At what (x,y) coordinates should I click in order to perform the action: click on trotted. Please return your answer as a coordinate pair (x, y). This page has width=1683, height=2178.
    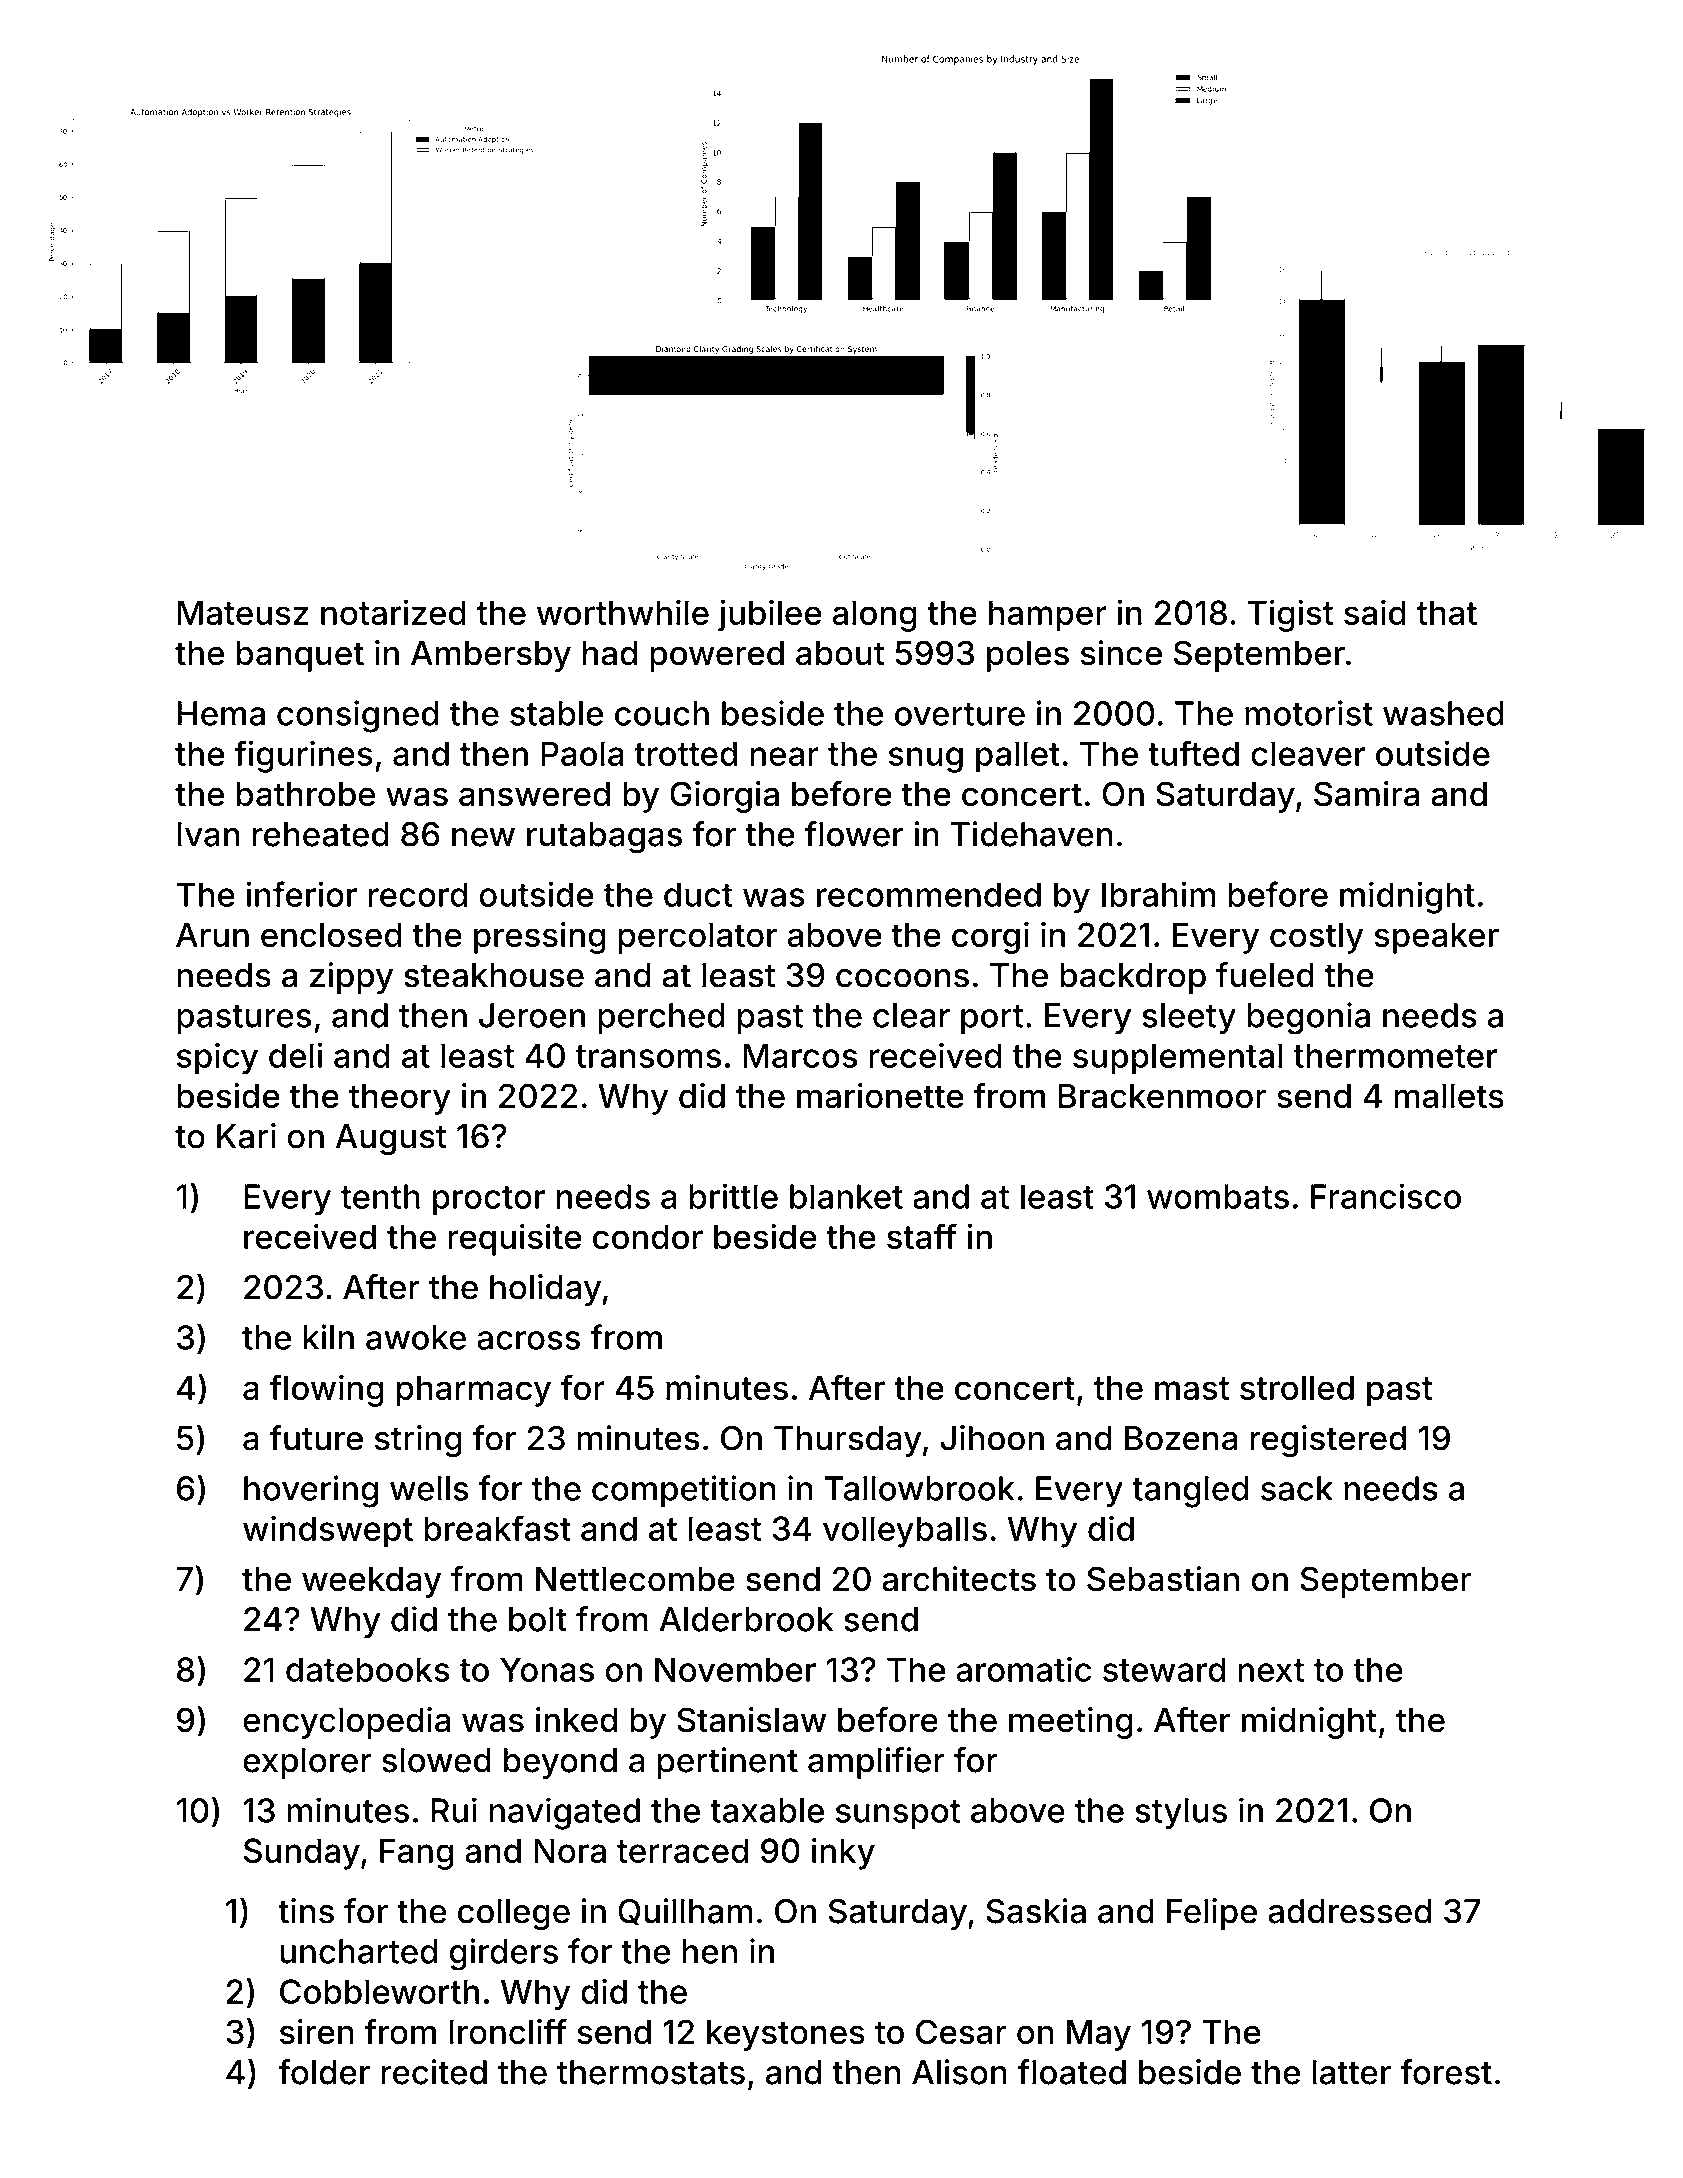
    Looking at the image, I should click on (685, 753).
